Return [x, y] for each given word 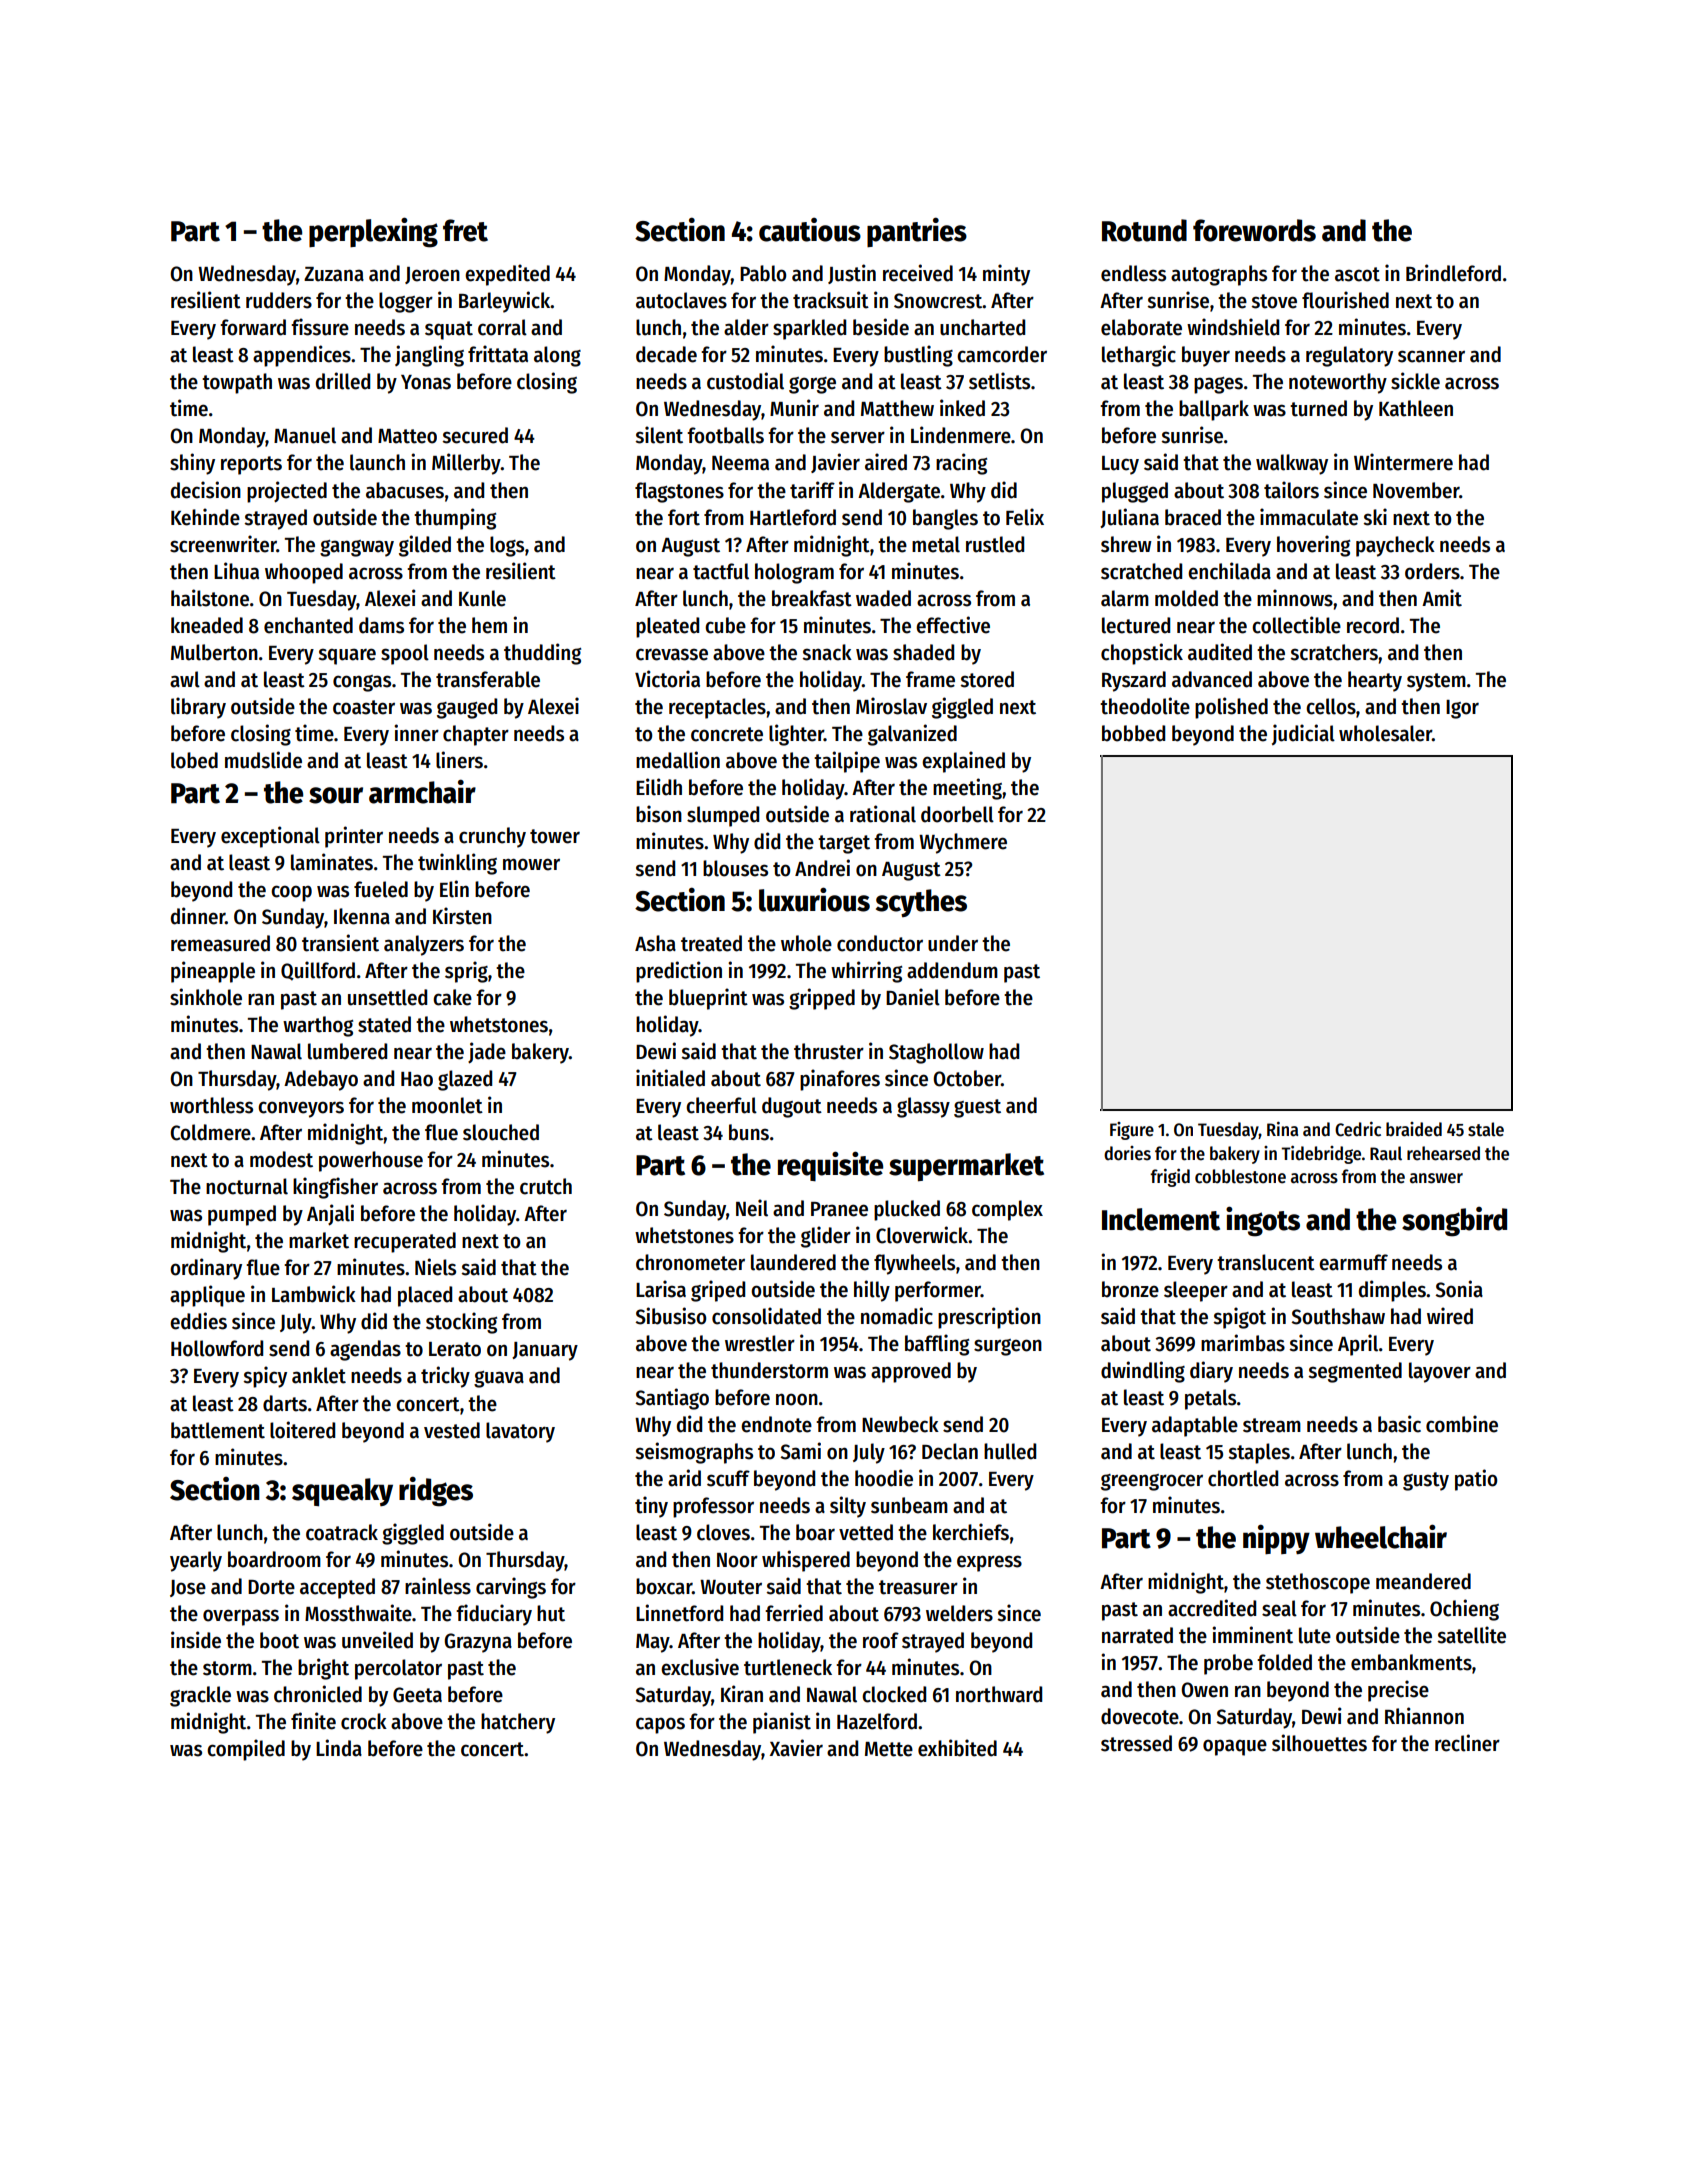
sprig [466, 972]
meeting [967, 789]
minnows [1295, 598]
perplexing [373, 232]
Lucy [1120, 465]
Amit [1442, 598]
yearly [196, 1561]
